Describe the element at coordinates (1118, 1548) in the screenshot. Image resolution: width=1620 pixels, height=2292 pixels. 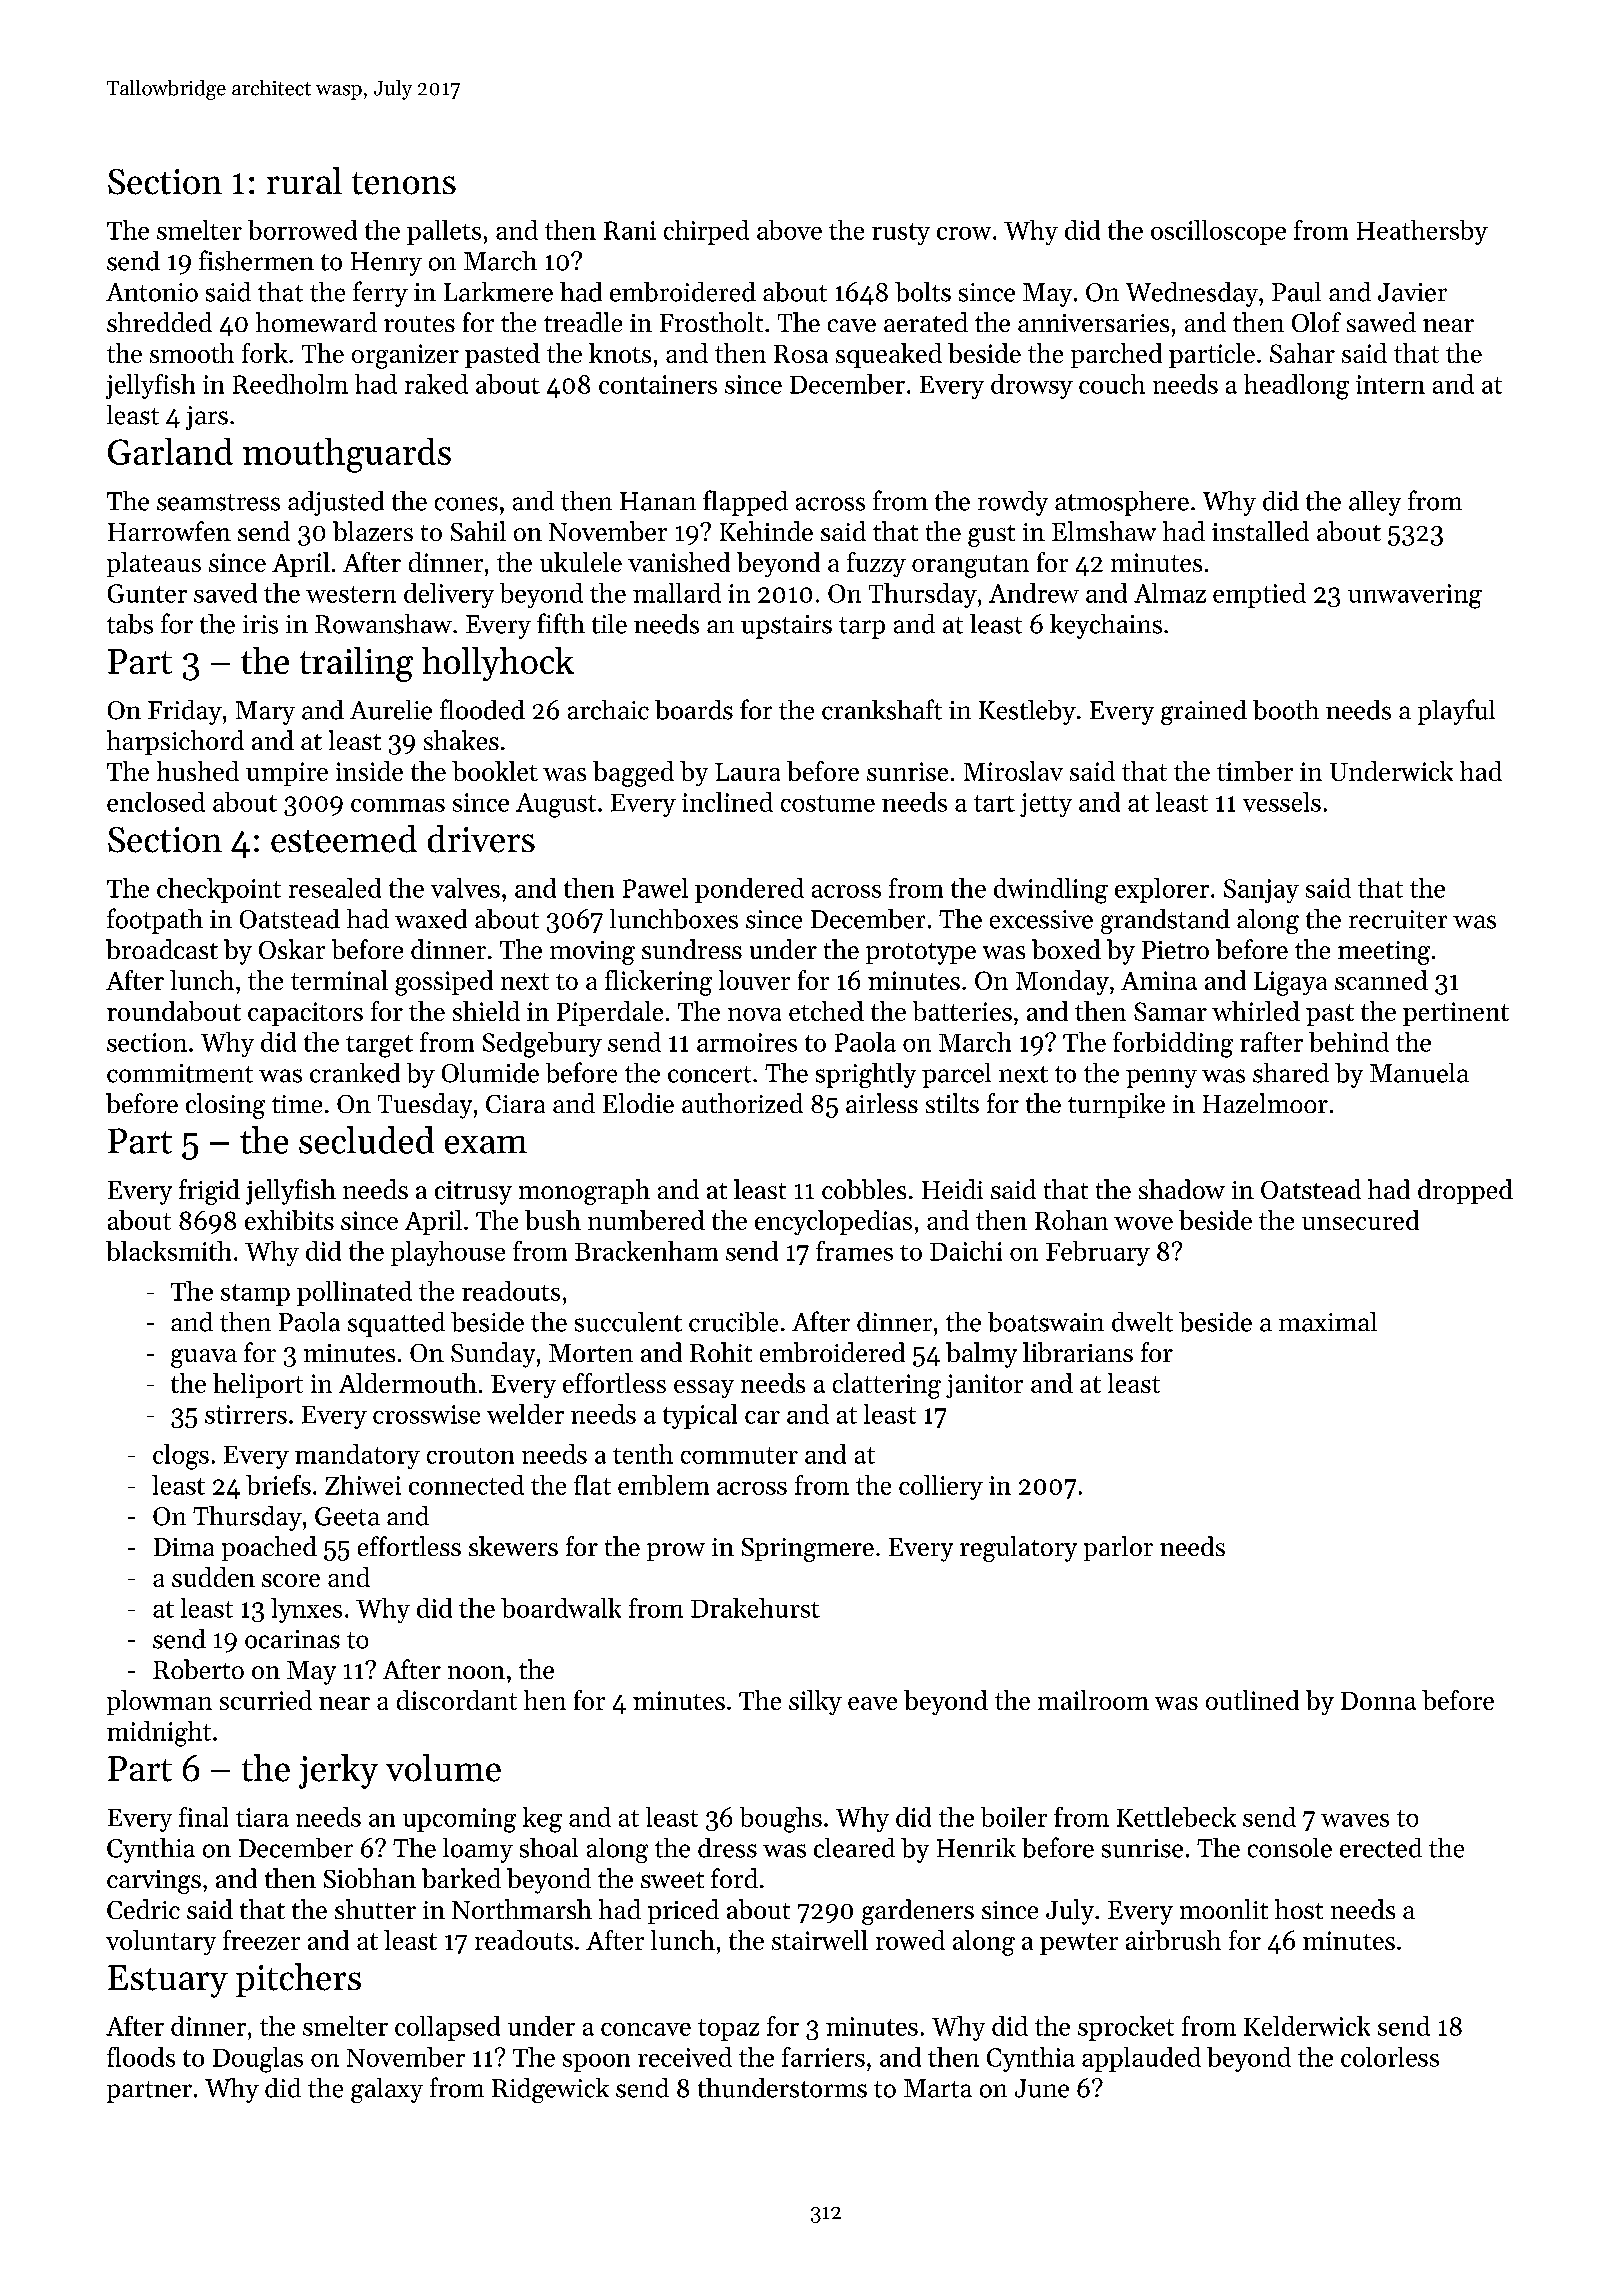
I see `parlor` at that location.
